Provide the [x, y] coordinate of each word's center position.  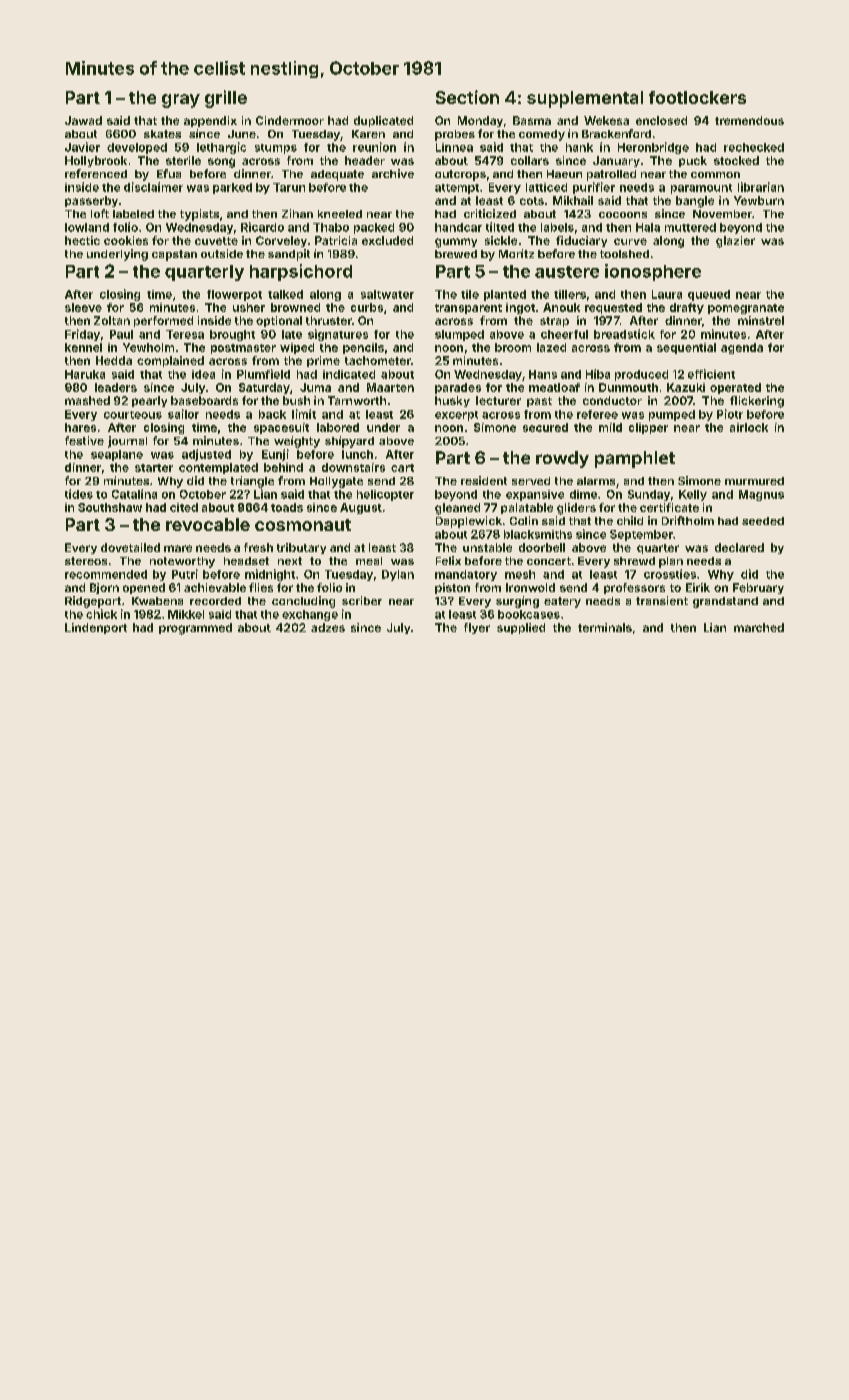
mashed [87, 400]
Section [467, 97]
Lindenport [96, 628]
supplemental [585, 99]
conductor [612, 400]
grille [226, 99]
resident [484, 480]
